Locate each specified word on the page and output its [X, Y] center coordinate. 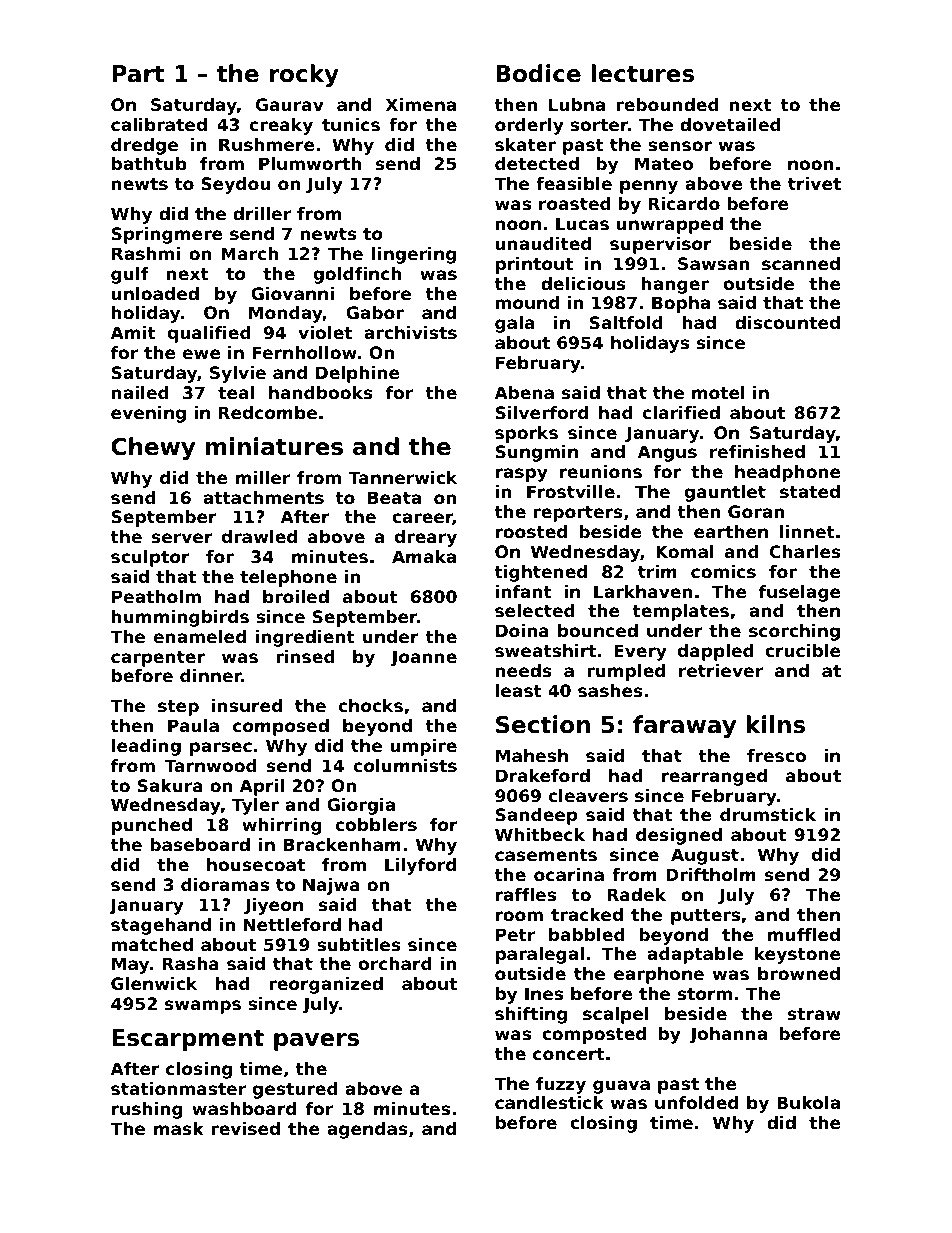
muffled [804, 934]
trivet [814, 183]
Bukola [808, 1102]
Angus [667, 453]
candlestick [549, 1102]
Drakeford [543, 775]
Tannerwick [403, 477]
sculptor [150, 558]
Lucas [582, 223]
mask [179, 1128]
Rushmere [267, 144]
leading [146, 747]
